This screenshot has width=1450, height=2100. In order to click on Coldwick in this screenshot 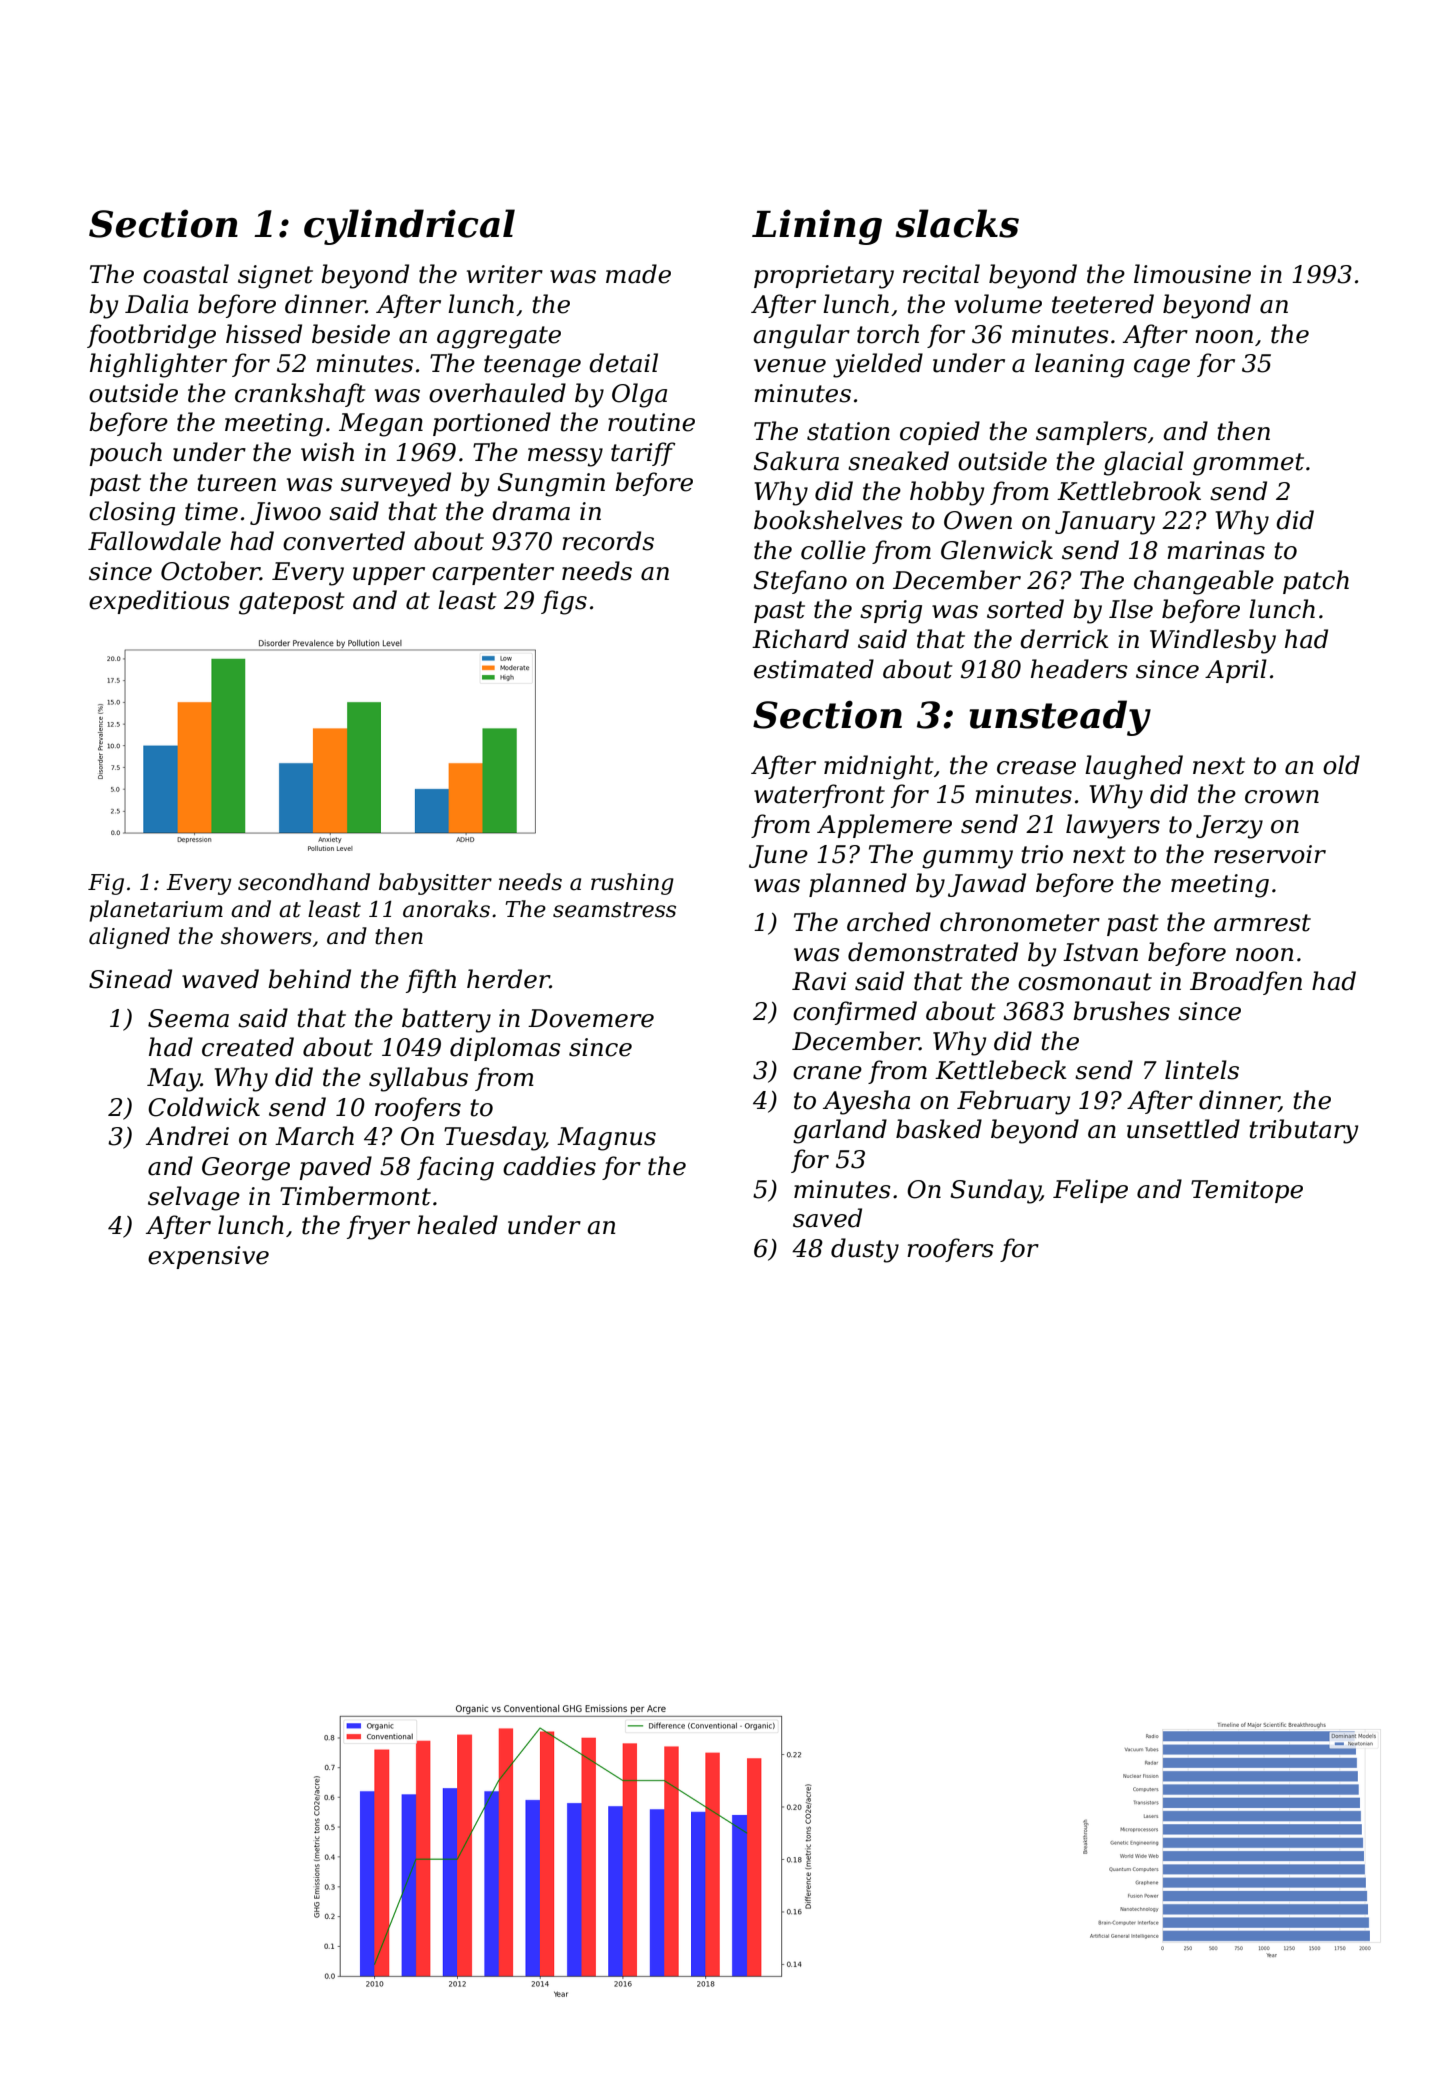, I will do `click(204, 1107)`.
